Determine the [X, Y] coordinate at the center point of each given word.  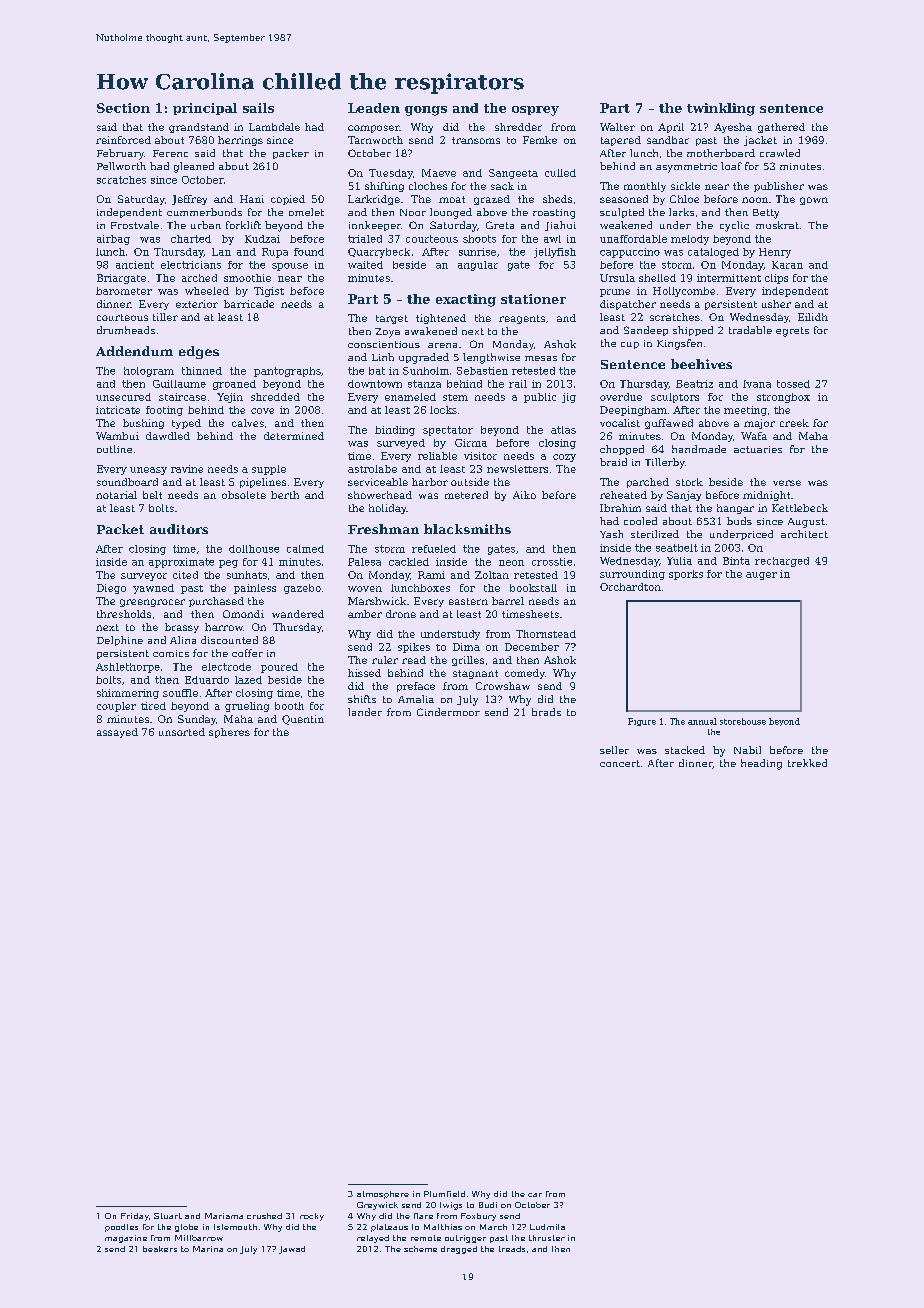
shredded [275, 397]
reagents [522, 319]
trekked [807, 763]
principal [205, 109]
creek [794, 423]
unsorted [182, 732]
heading [761, 764]
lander [365, 712]
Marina [208, 1249]
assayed [117, 733]
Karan [787, 265]
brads [546, 712]
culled [560, 173]
